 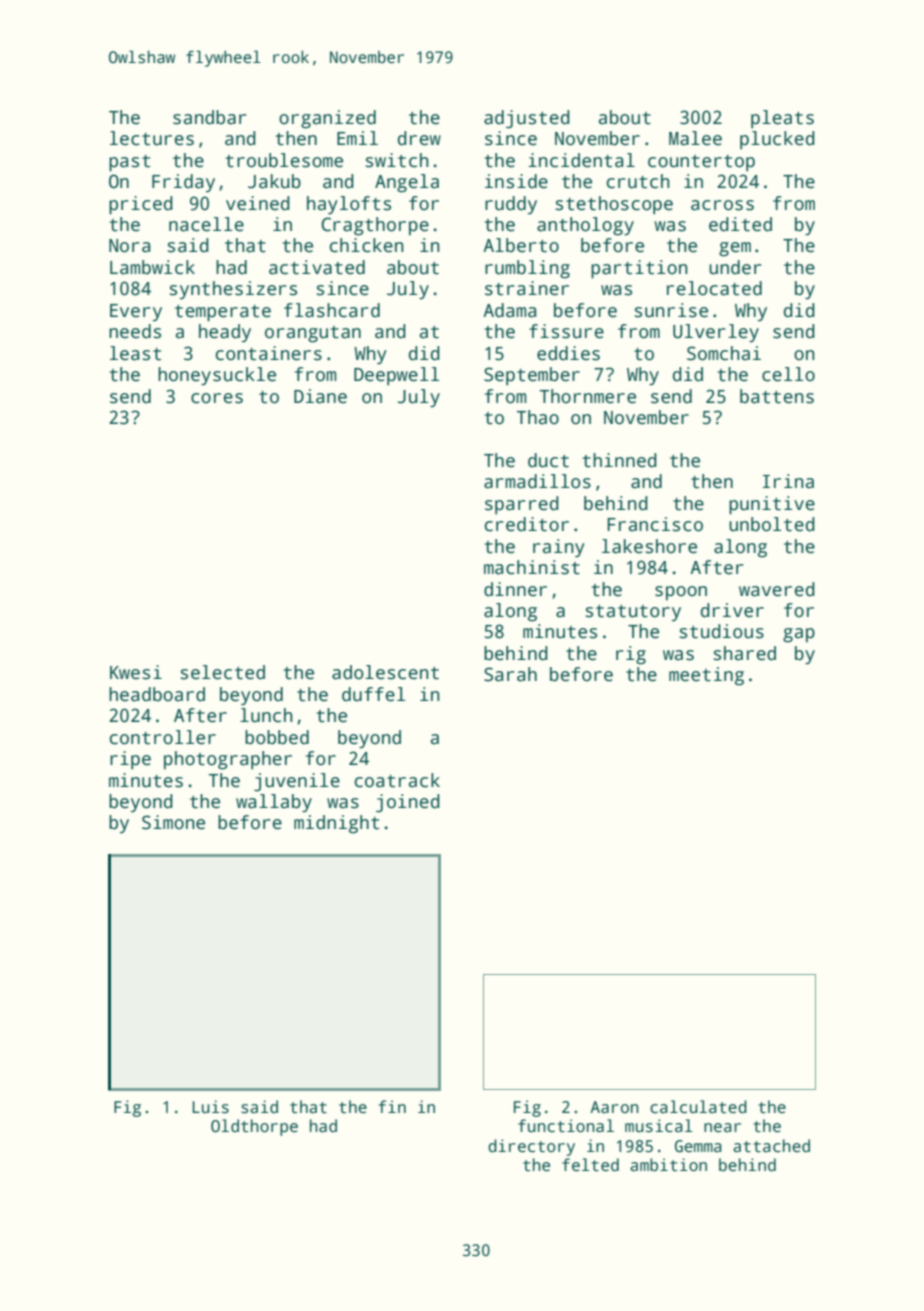 What do you see at coordinates (668, 1165) in the screenshot?
I see `ambition` at bounding box center [668, 1165].
